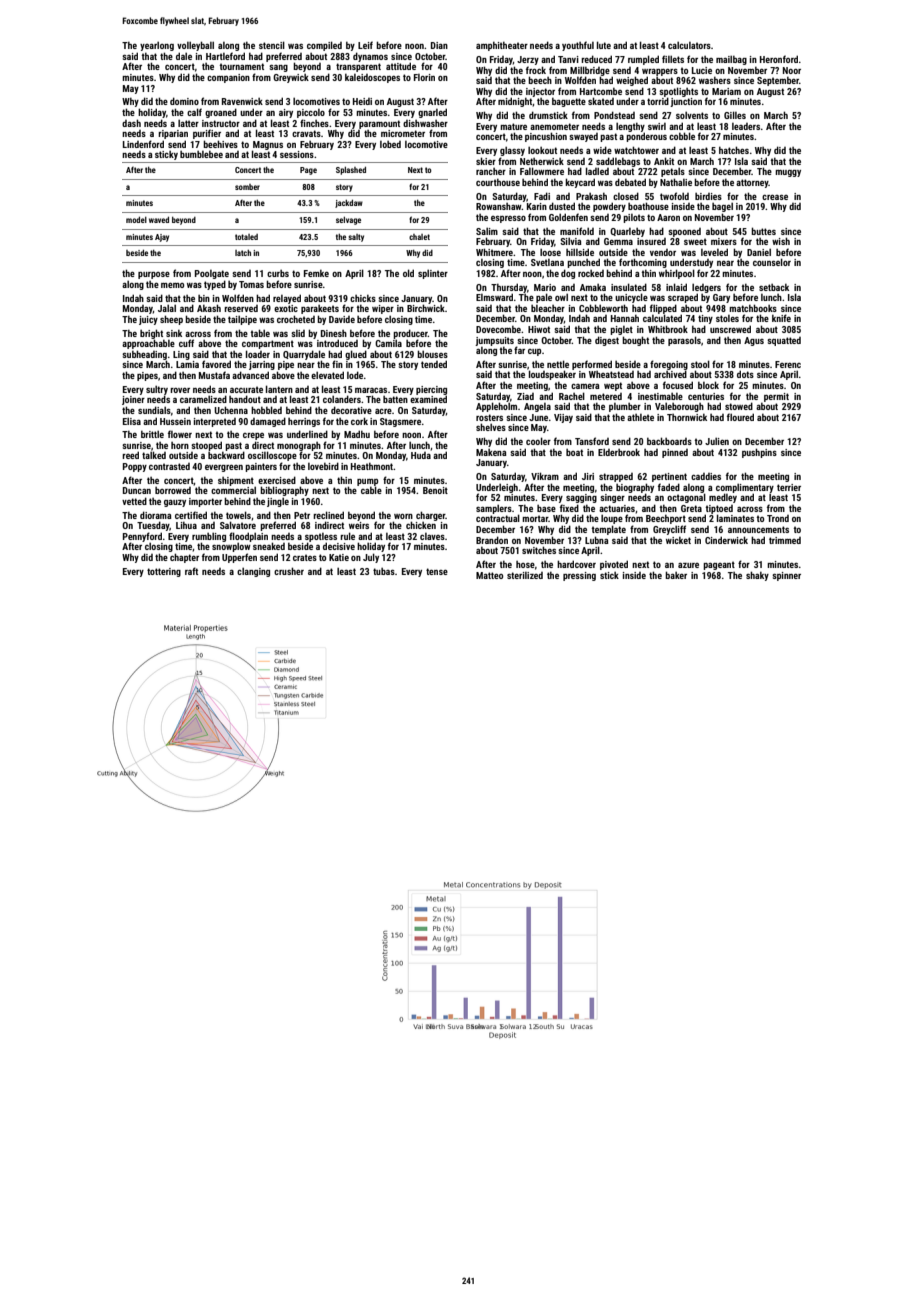 This screenshot has height=1308, width=924. What do you see at coordinates (439, 45) in the screenshot?
I see `Dian` at bounding box center [439, 45].
